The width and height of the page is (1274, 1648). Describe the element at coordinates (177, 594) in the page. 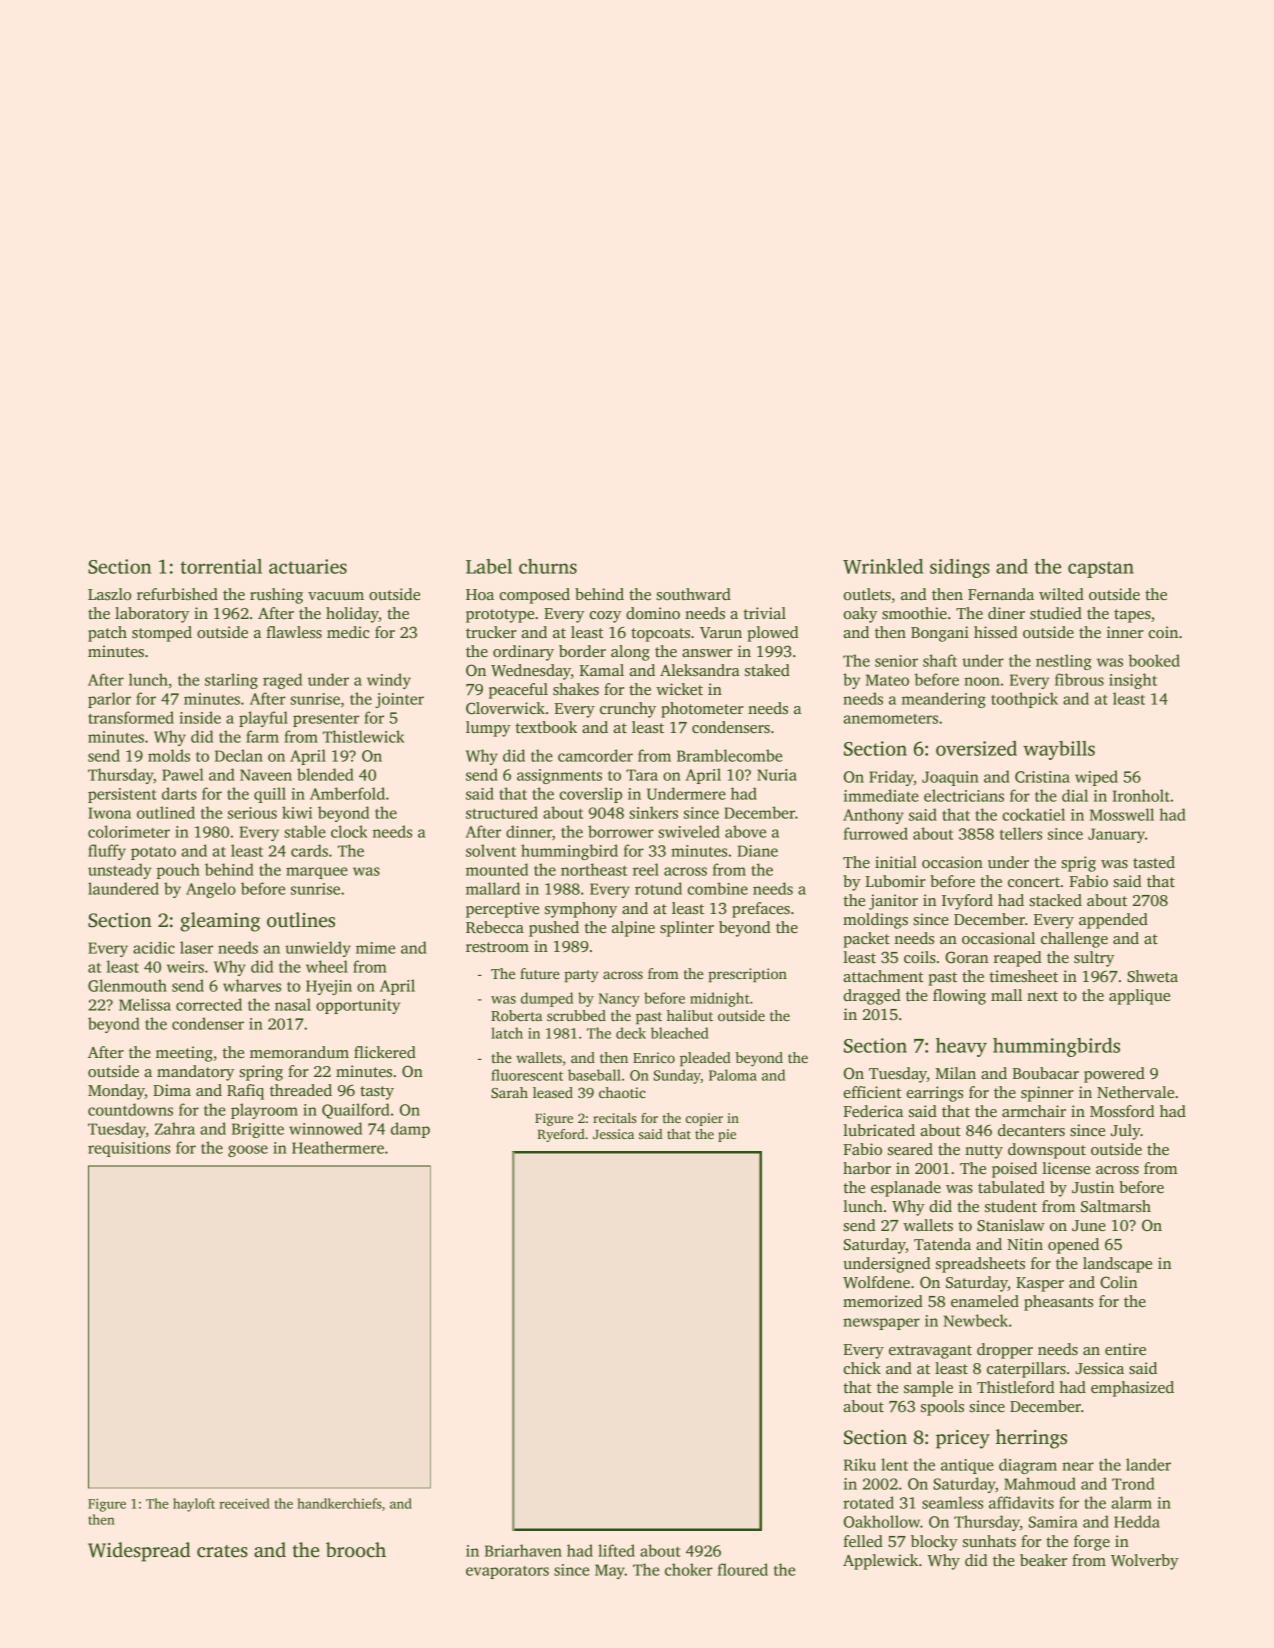

I see `refurbished` at that location.
